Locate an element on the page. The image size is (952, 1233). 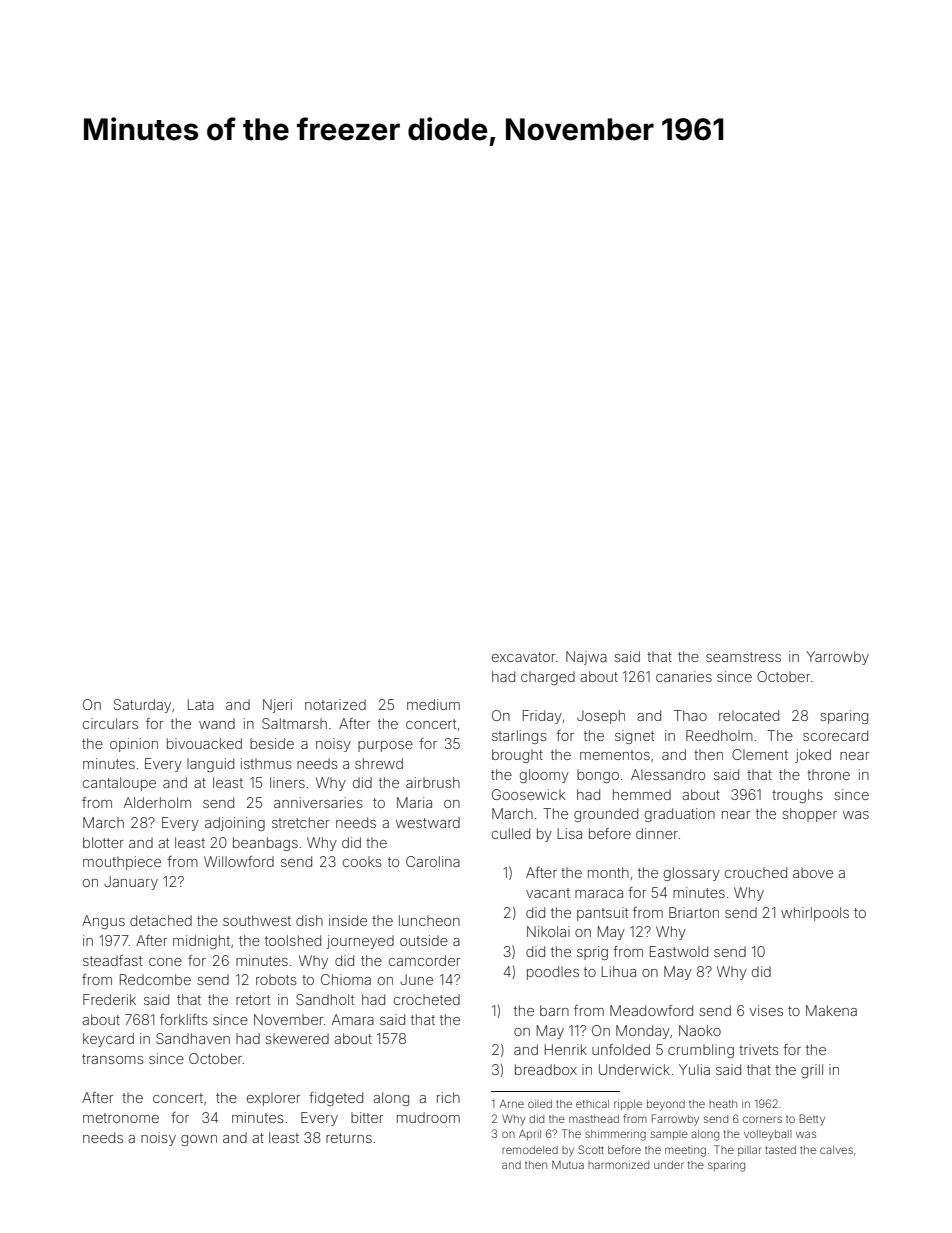
gown is located at coordinates (199, 1140).
